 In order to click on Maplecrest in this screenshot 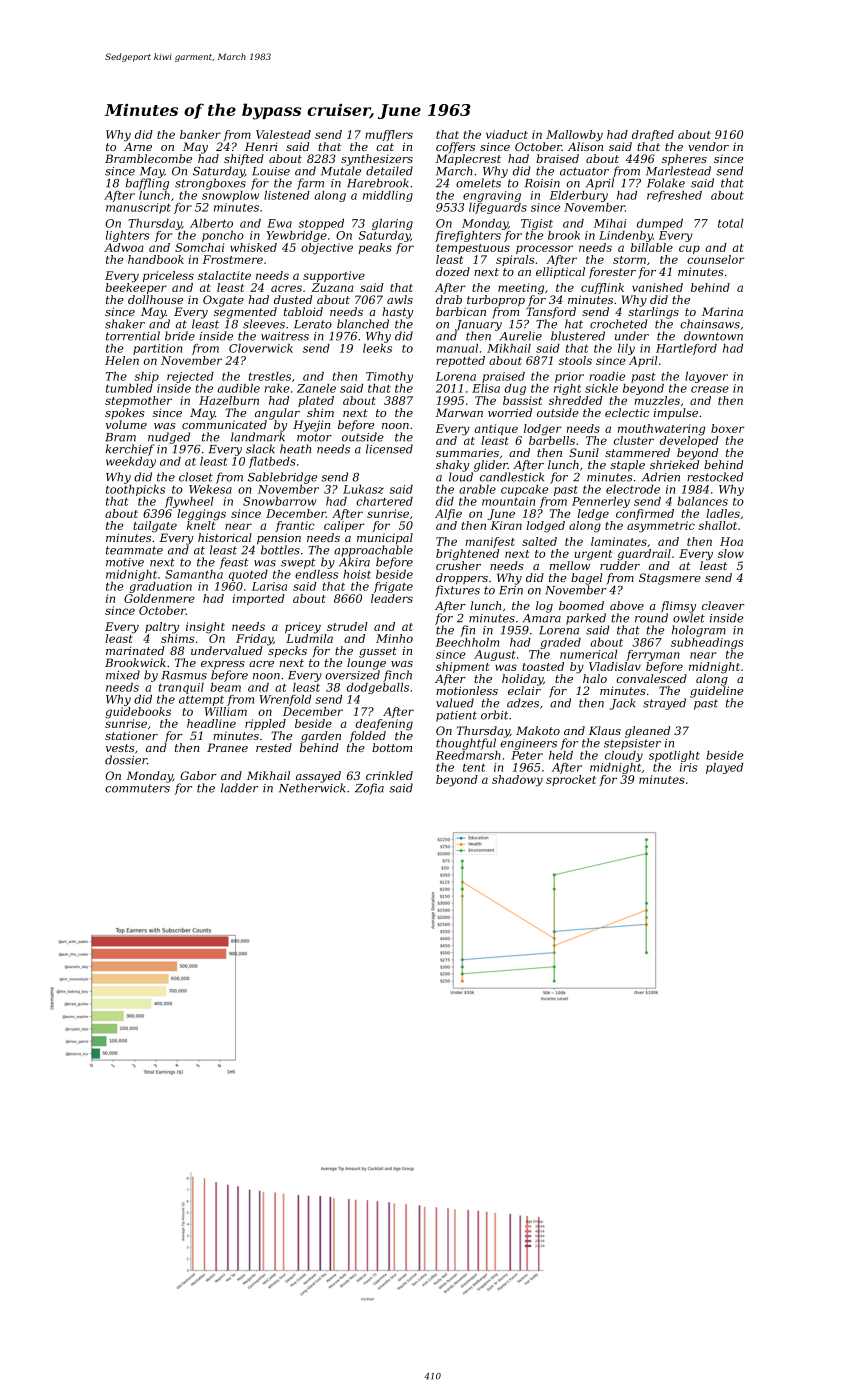, I will do `click(468, 160)`.
